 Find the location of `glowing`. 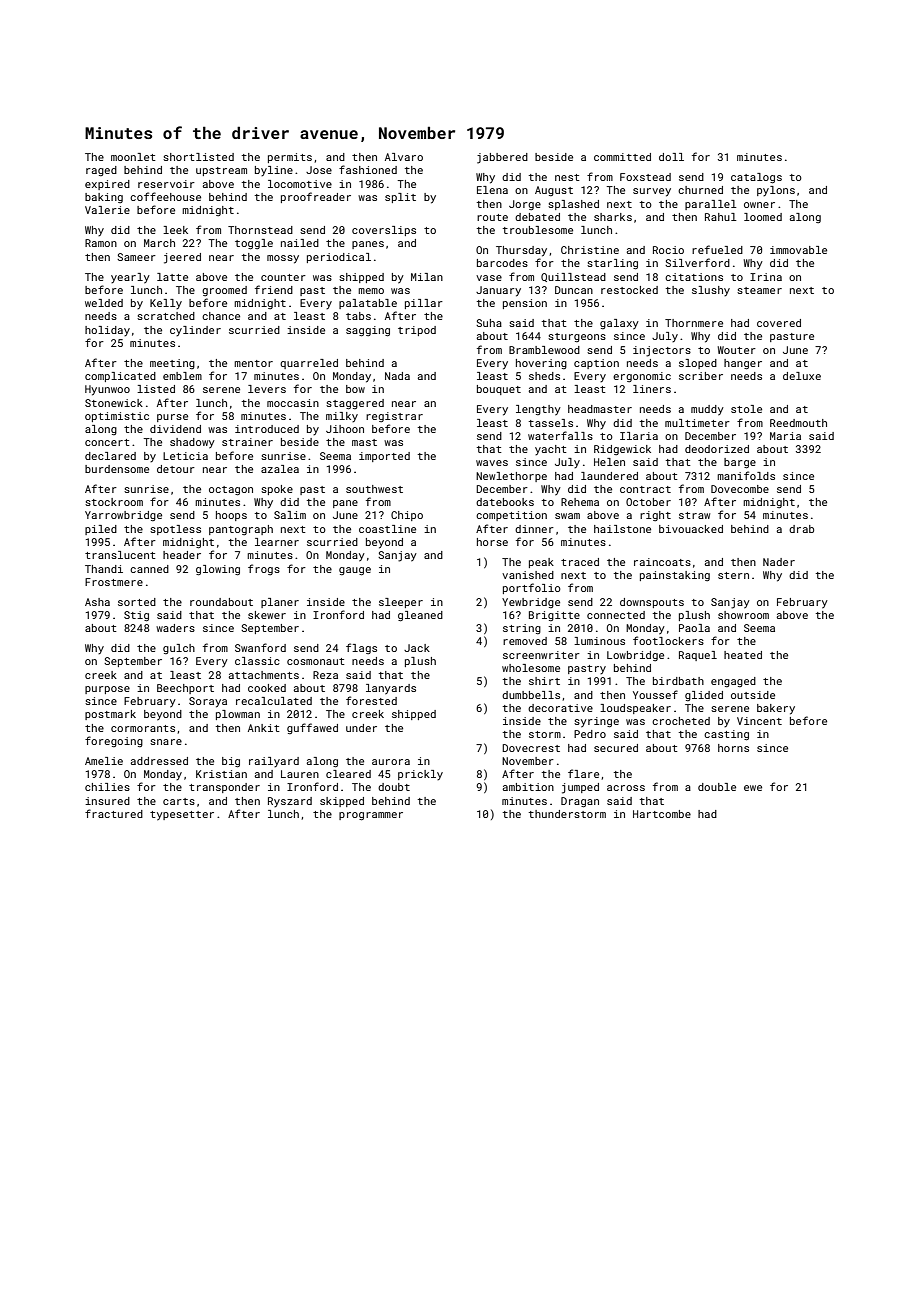

glowing is located at coordinates (218, 570).
